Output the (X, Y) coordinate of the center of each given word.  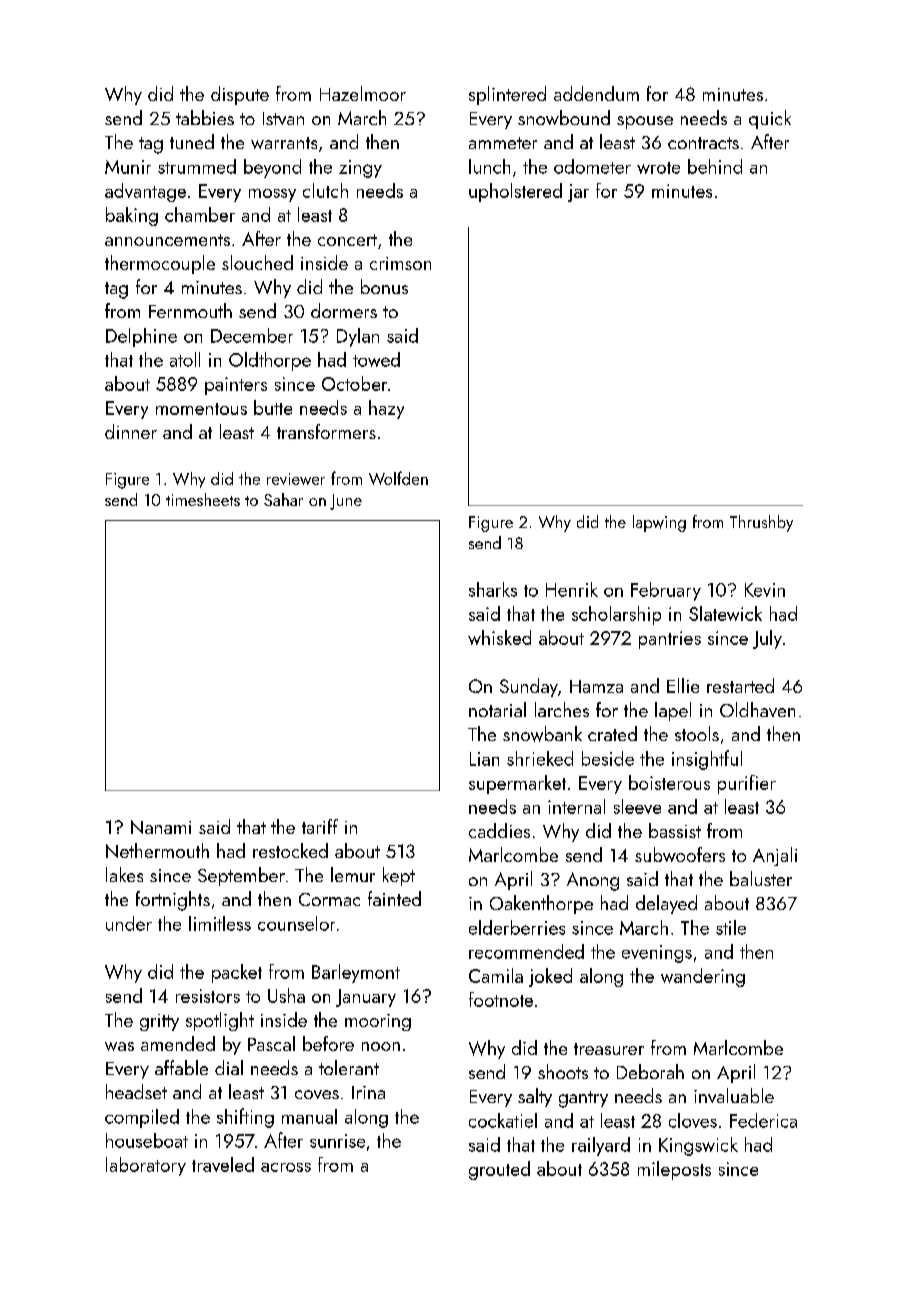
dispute (240, 95)
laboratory (146, 1166)
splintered (507, 95)
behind (715, 166)
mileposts (674, 1170)
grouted (499, 1170)
